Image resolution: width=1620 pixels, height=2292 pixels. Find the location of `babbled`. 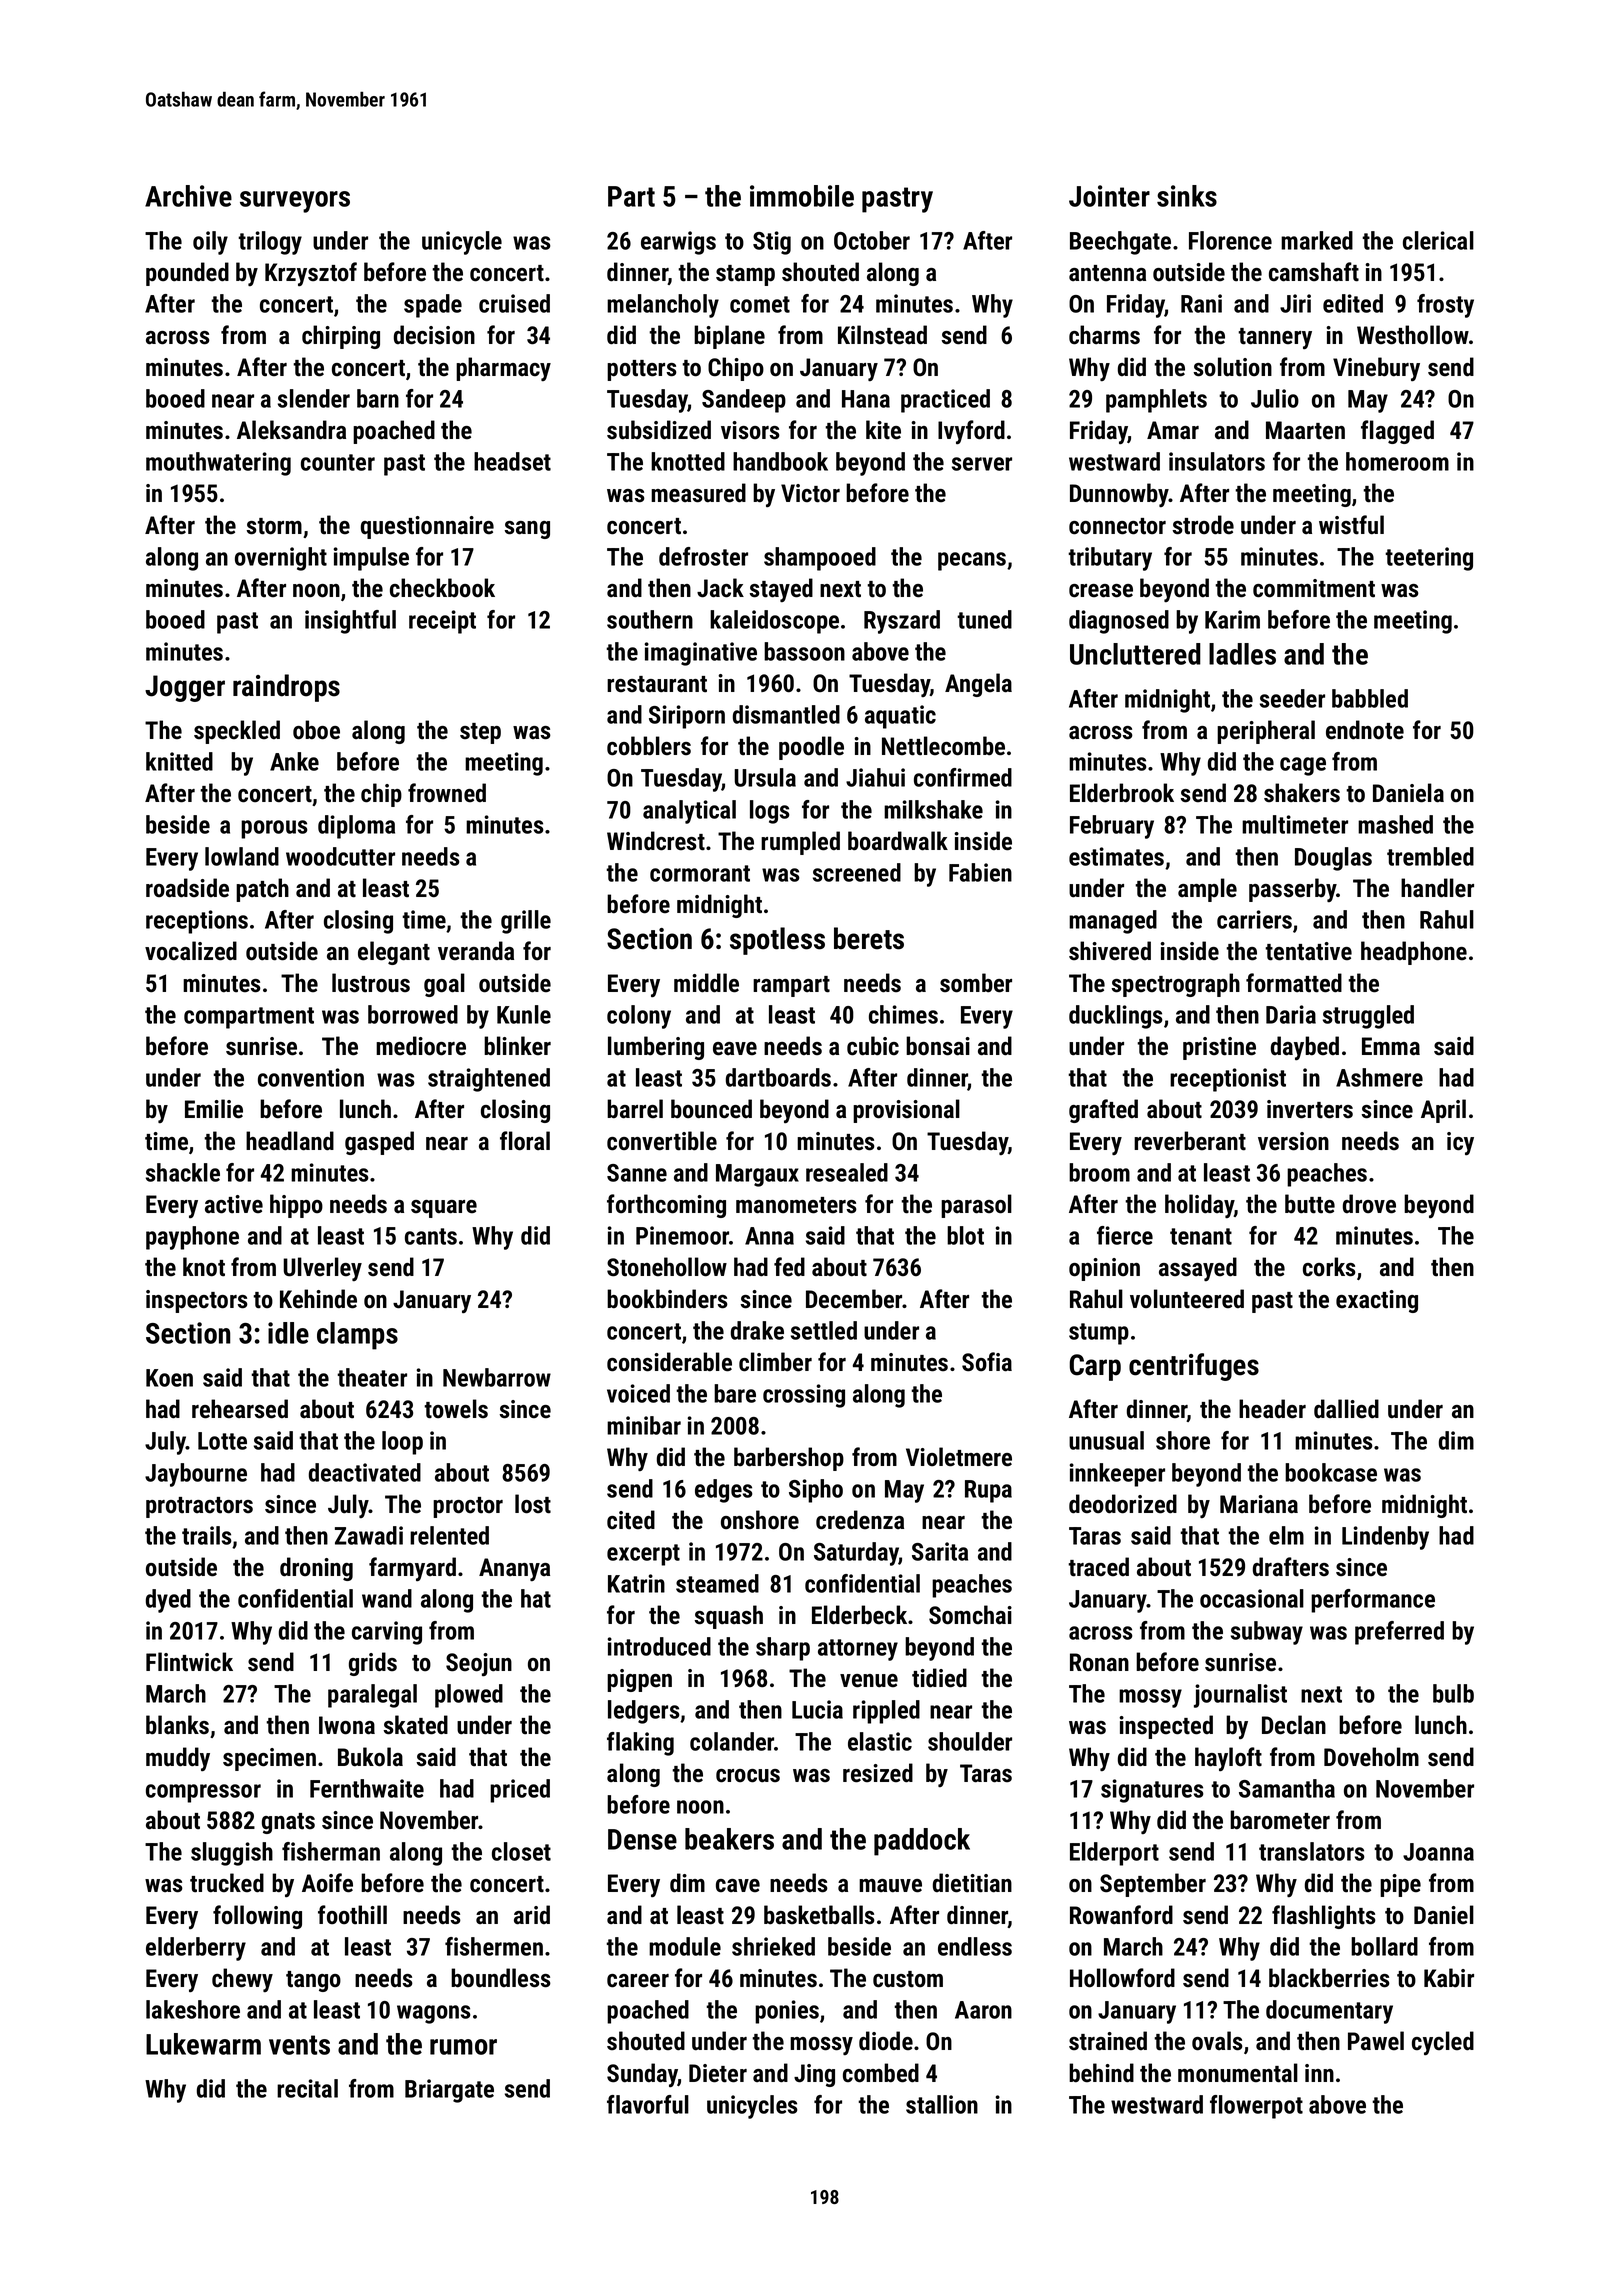

babbled is located at coordinates (1370, 698).
